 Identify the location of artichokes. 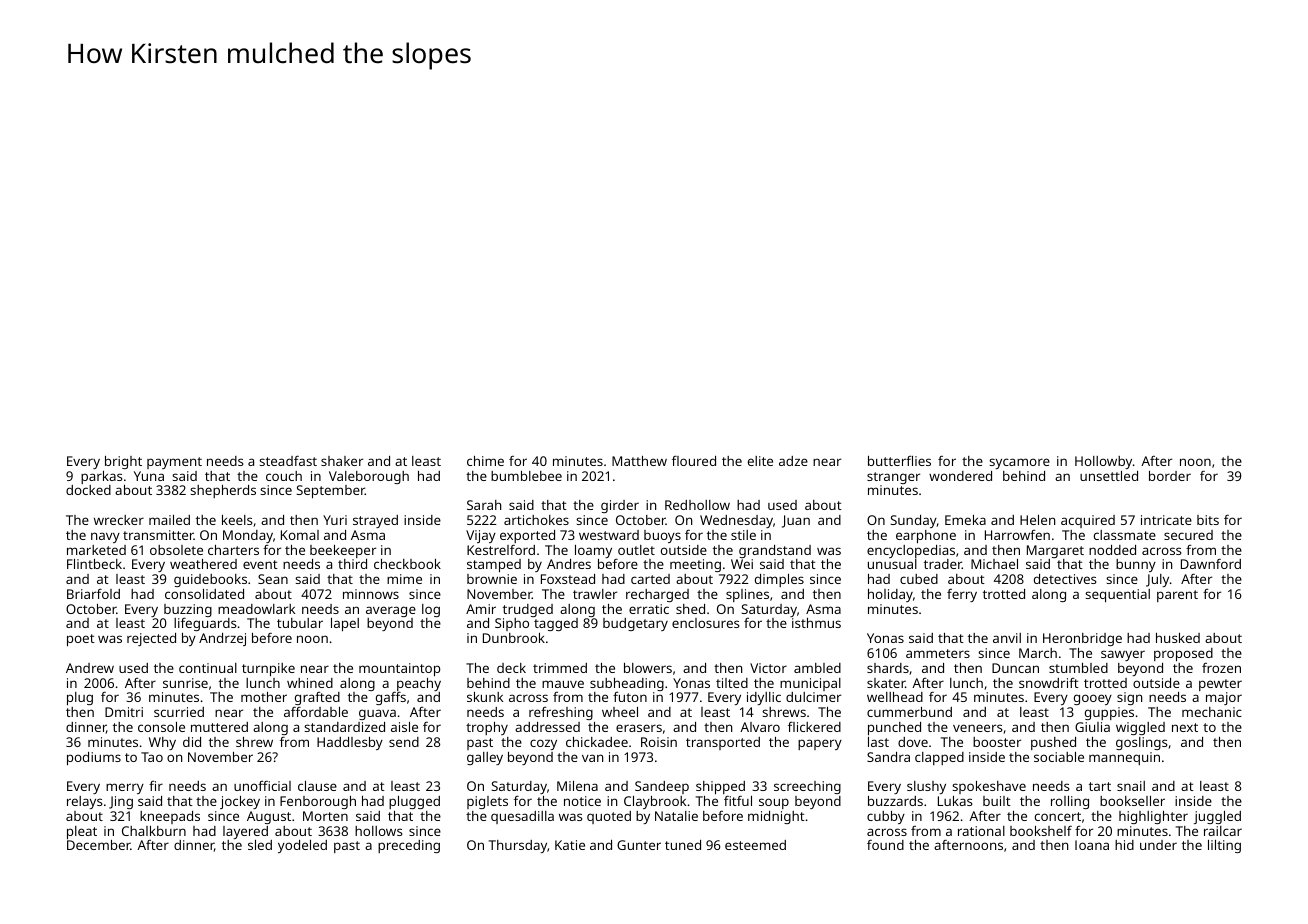
(536, 520).
